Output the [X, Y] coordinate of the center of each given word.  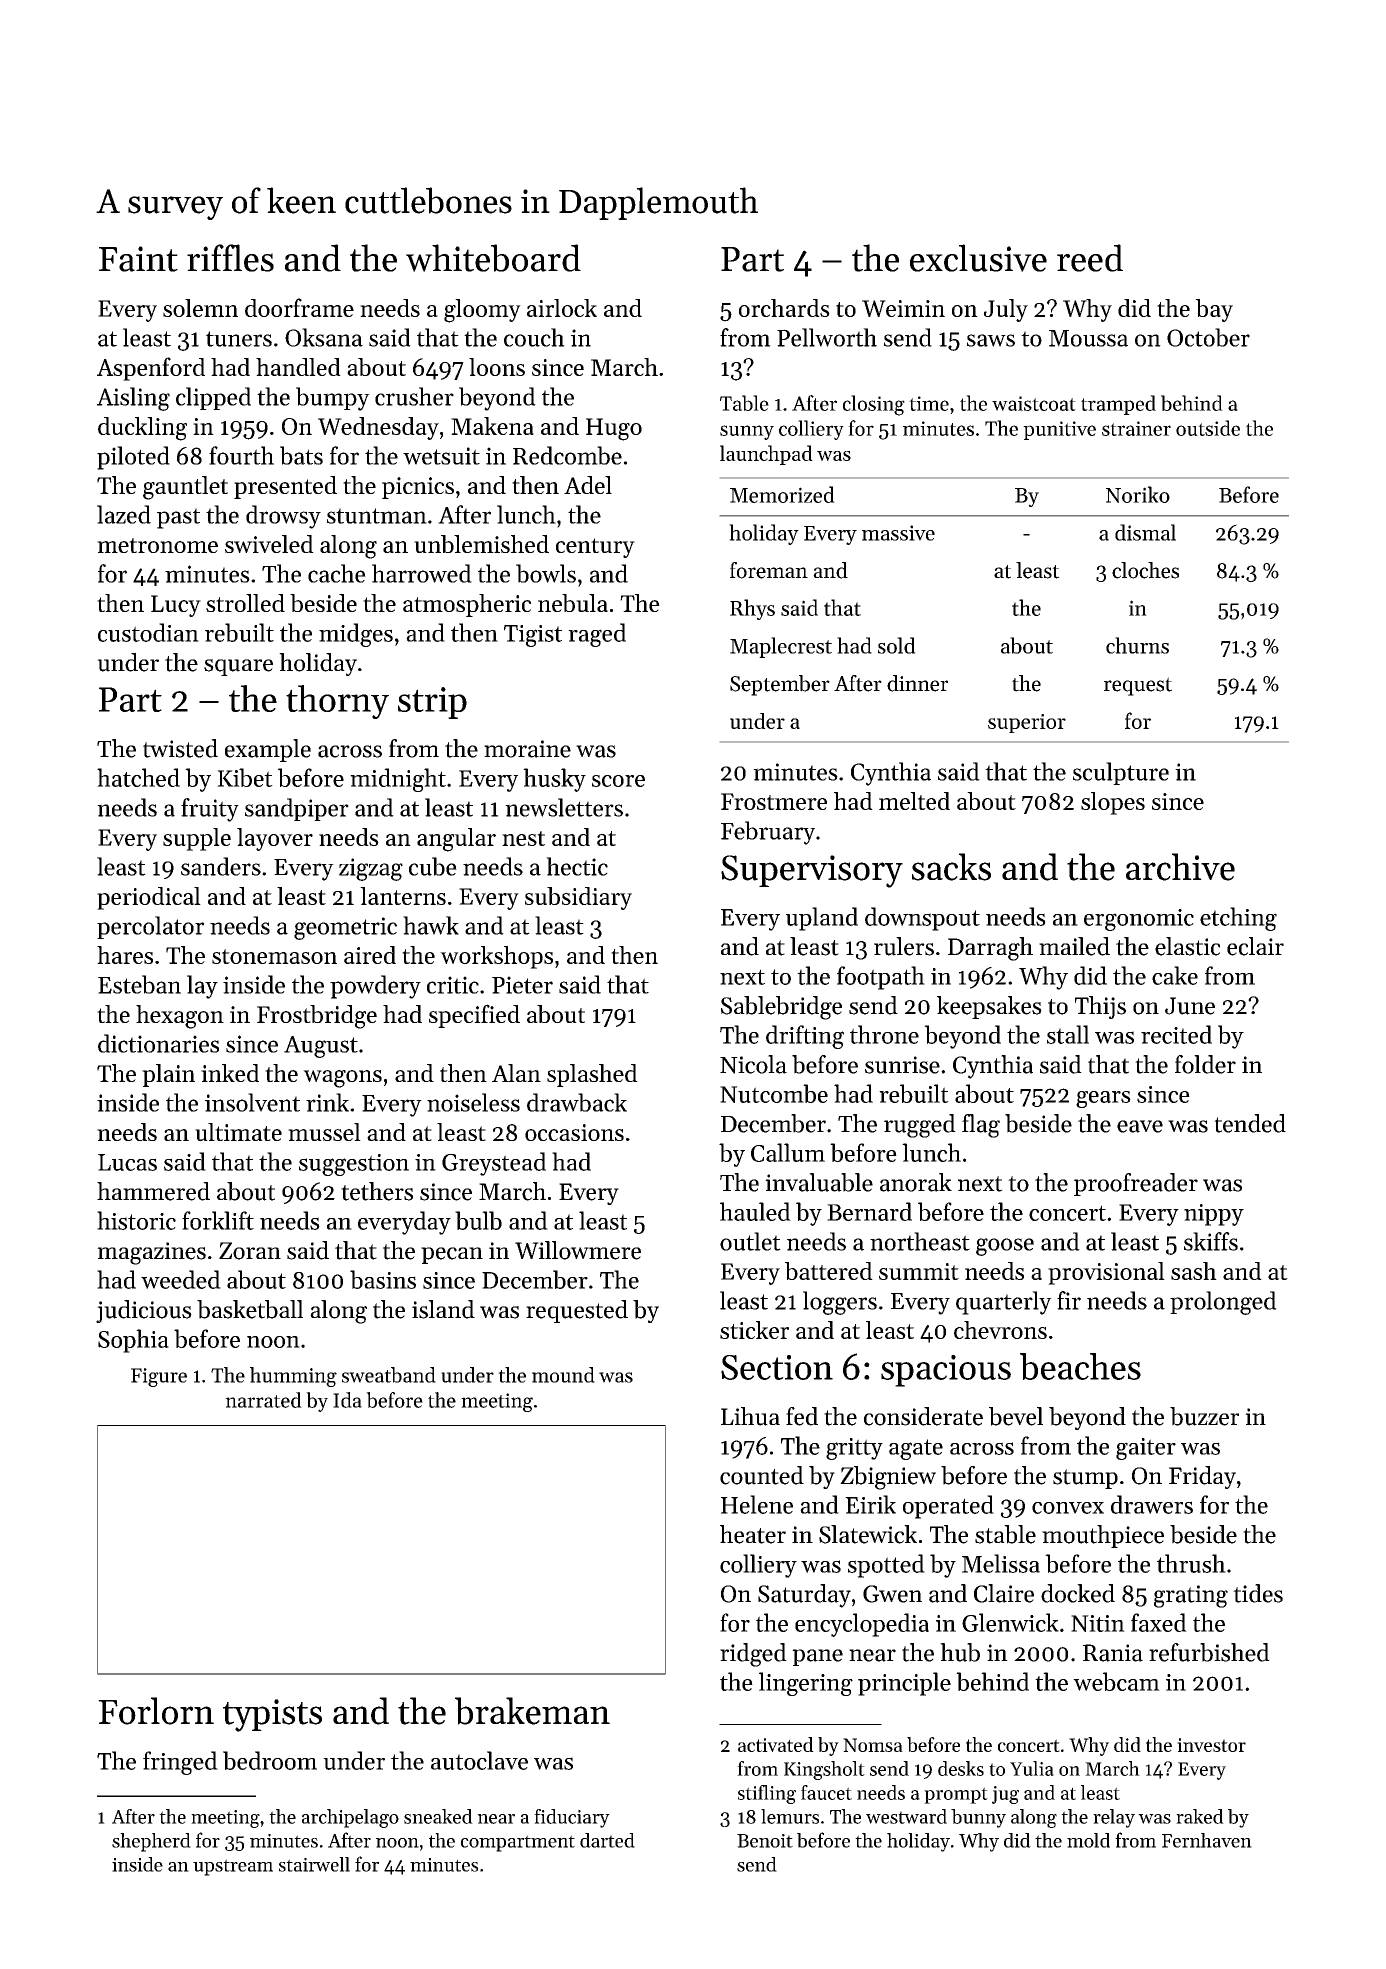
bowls [546, 573]
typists [272, 1715]
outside [1208, 428]
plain [168, 1075]
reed [1090, 258]
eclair [1255, 946]
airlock [562, 308]
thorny [337, 702]
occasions [574, 1132]
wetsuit [441, 456]
